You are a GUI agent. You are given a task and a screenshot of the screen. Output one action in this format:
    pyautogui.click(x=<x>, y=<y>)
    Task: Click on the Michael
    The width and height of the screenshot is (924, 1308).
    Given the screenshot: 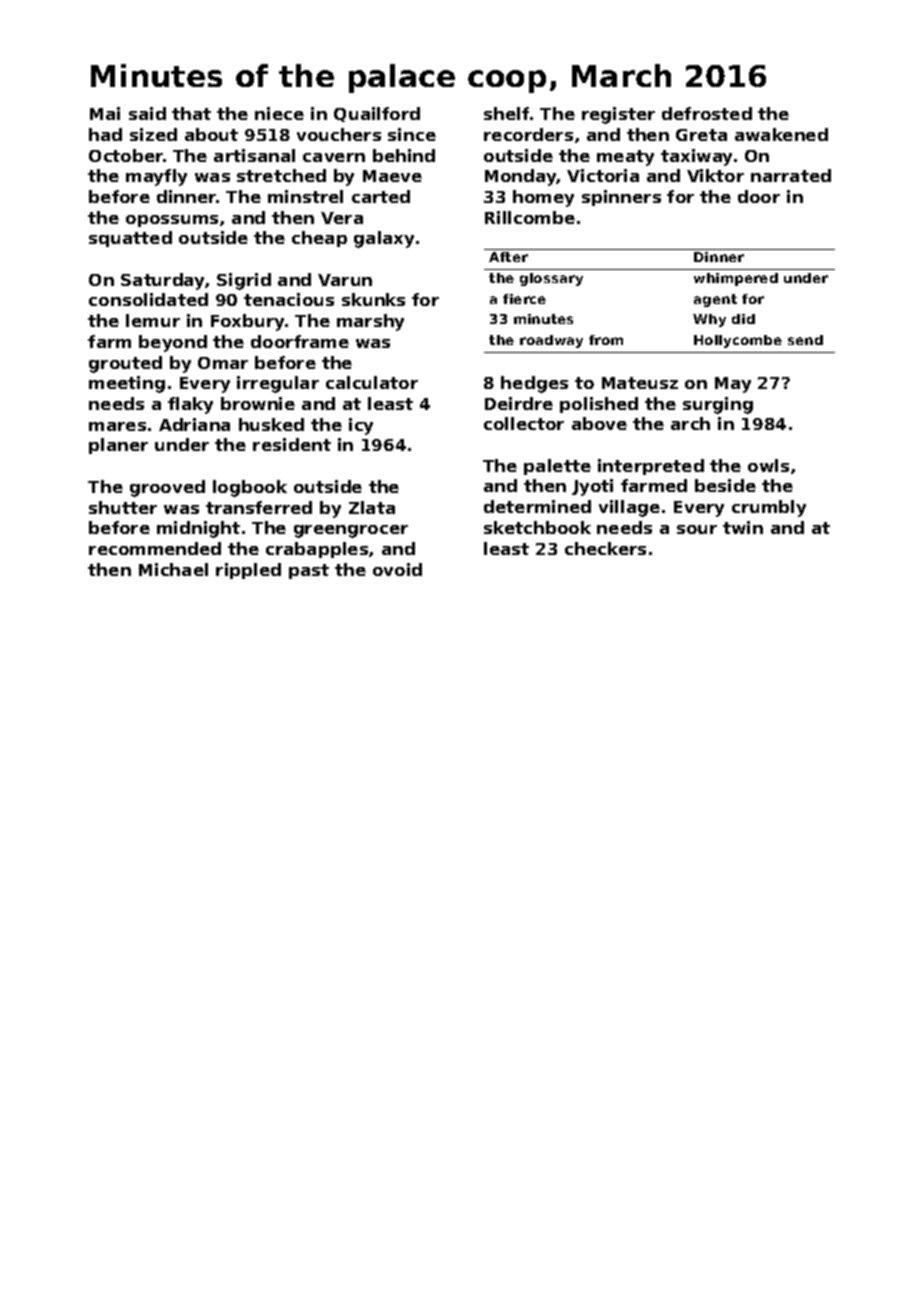 What is the action you would take?
    pyautogui.click(x=173, y=569)
